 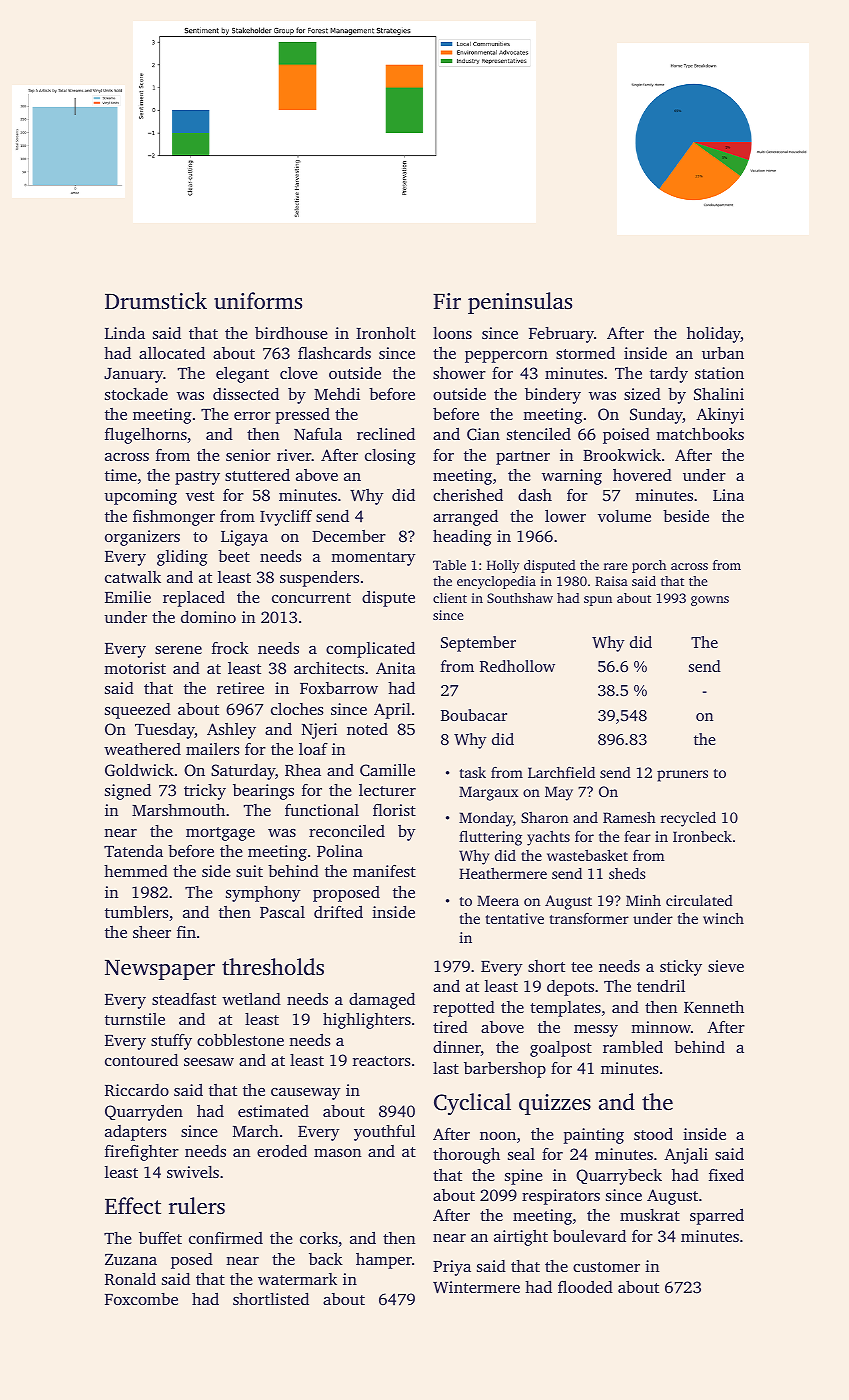 I want to click on stood, so click(x=653, y=1134).
